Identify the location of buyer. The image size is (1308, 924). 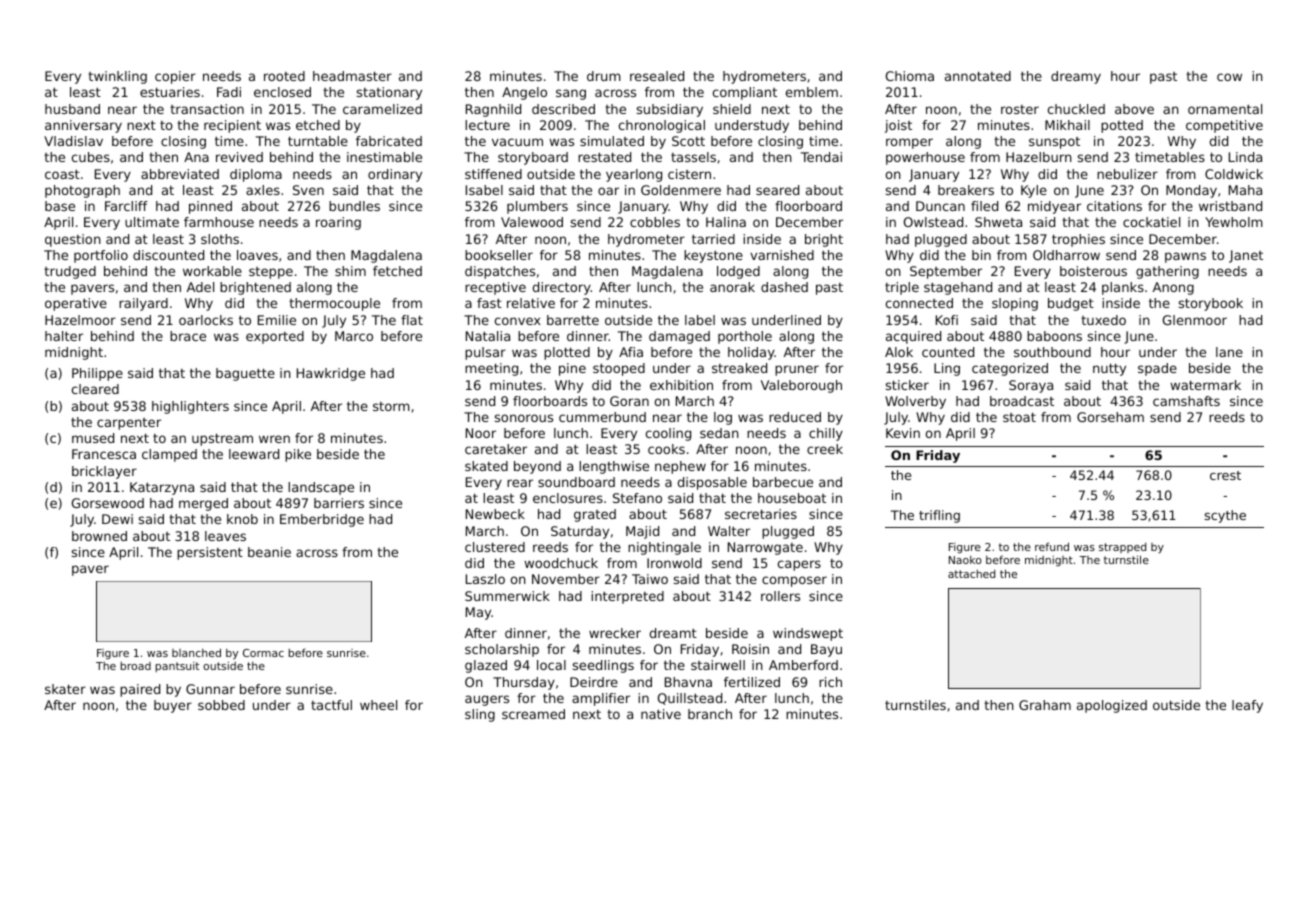
(173, 706).
